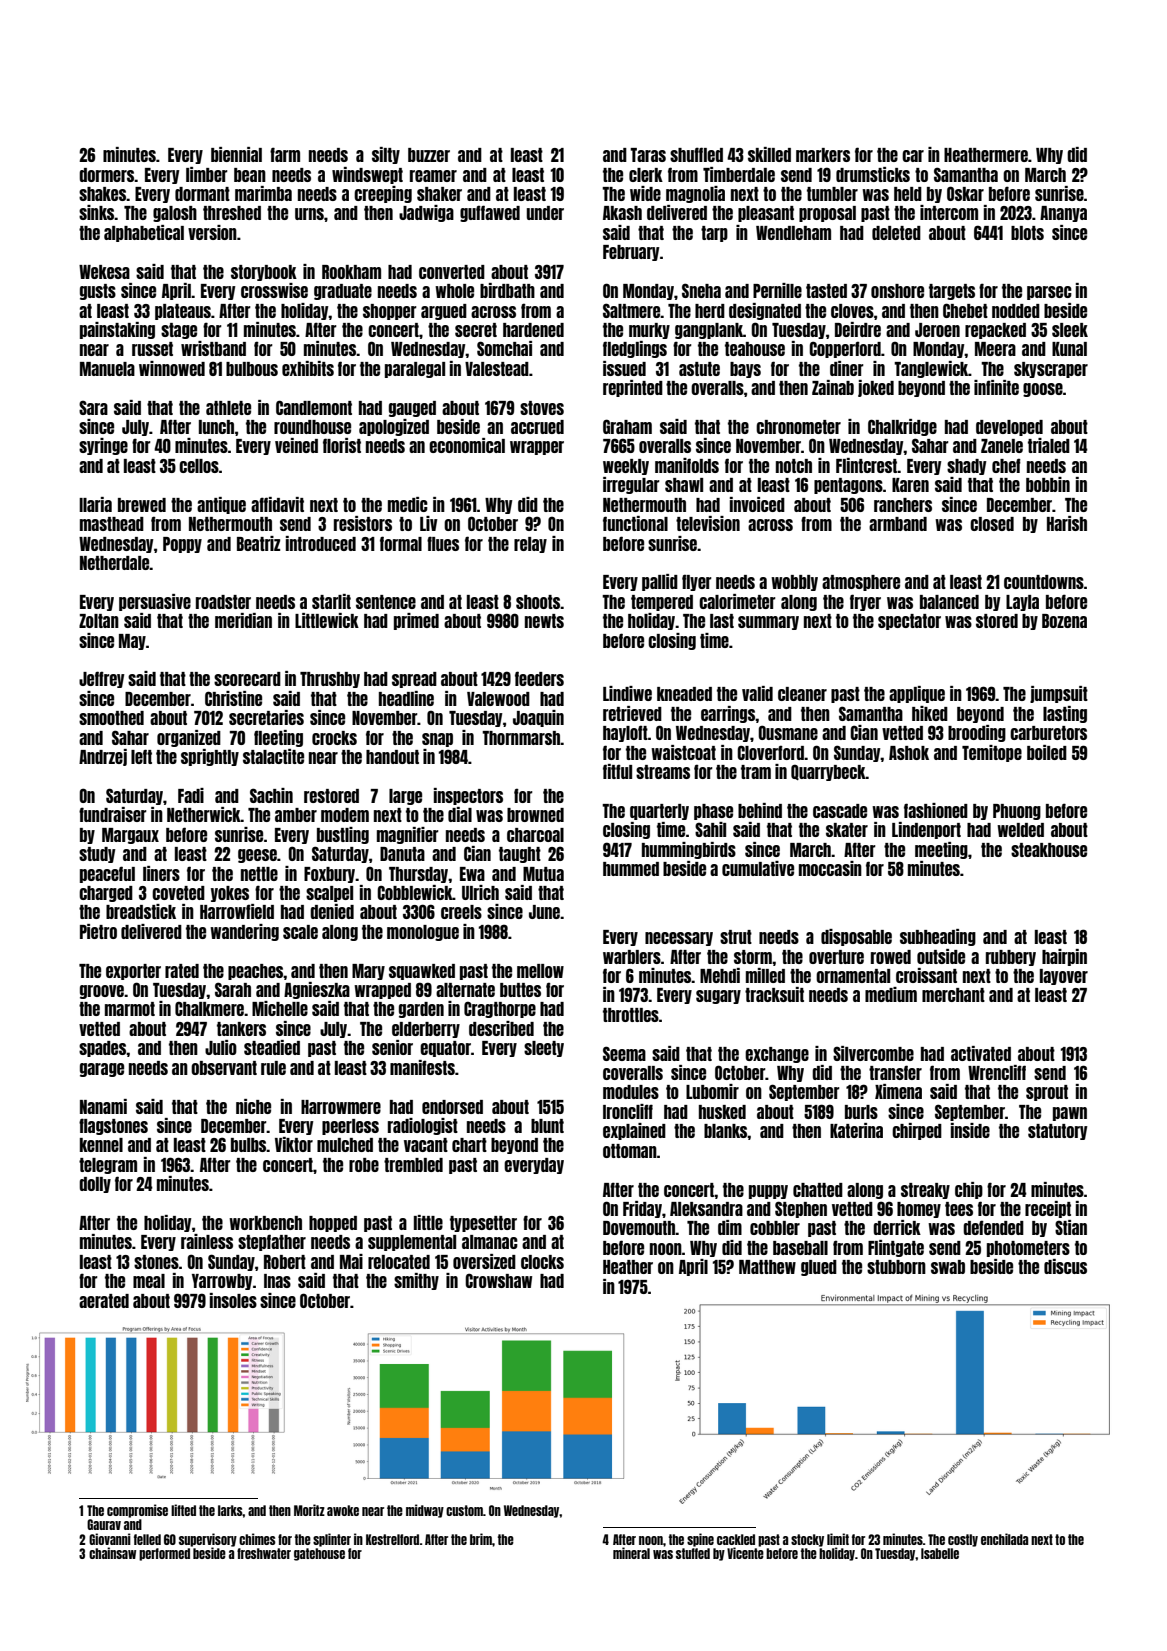 The image size is (1167, 1651). Describe the element at coordinates (693, 1553) in the screenshot. I see `stuffed` at that location.
